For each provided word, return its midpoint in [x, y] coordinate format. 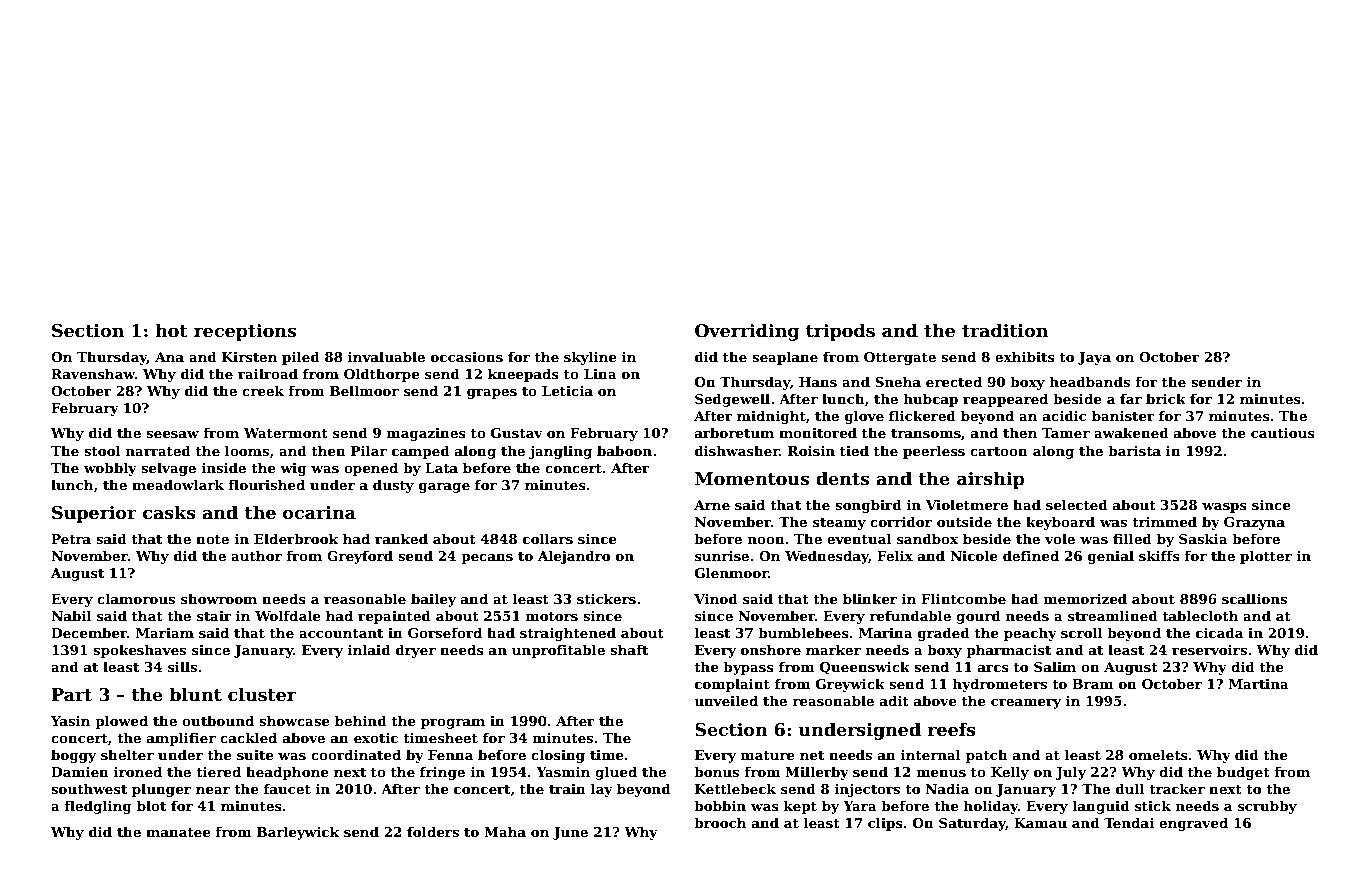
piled [301, 358]
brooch [720, 822]
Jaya [1094, 358]
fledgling [98, 807]
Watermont [286, 433]
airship [991, 480]
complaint [732, 685]
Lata [441, 468]
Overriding [747, 332]
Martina [1259, 684]
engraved [1193, 824]
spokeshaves [139, 651]
